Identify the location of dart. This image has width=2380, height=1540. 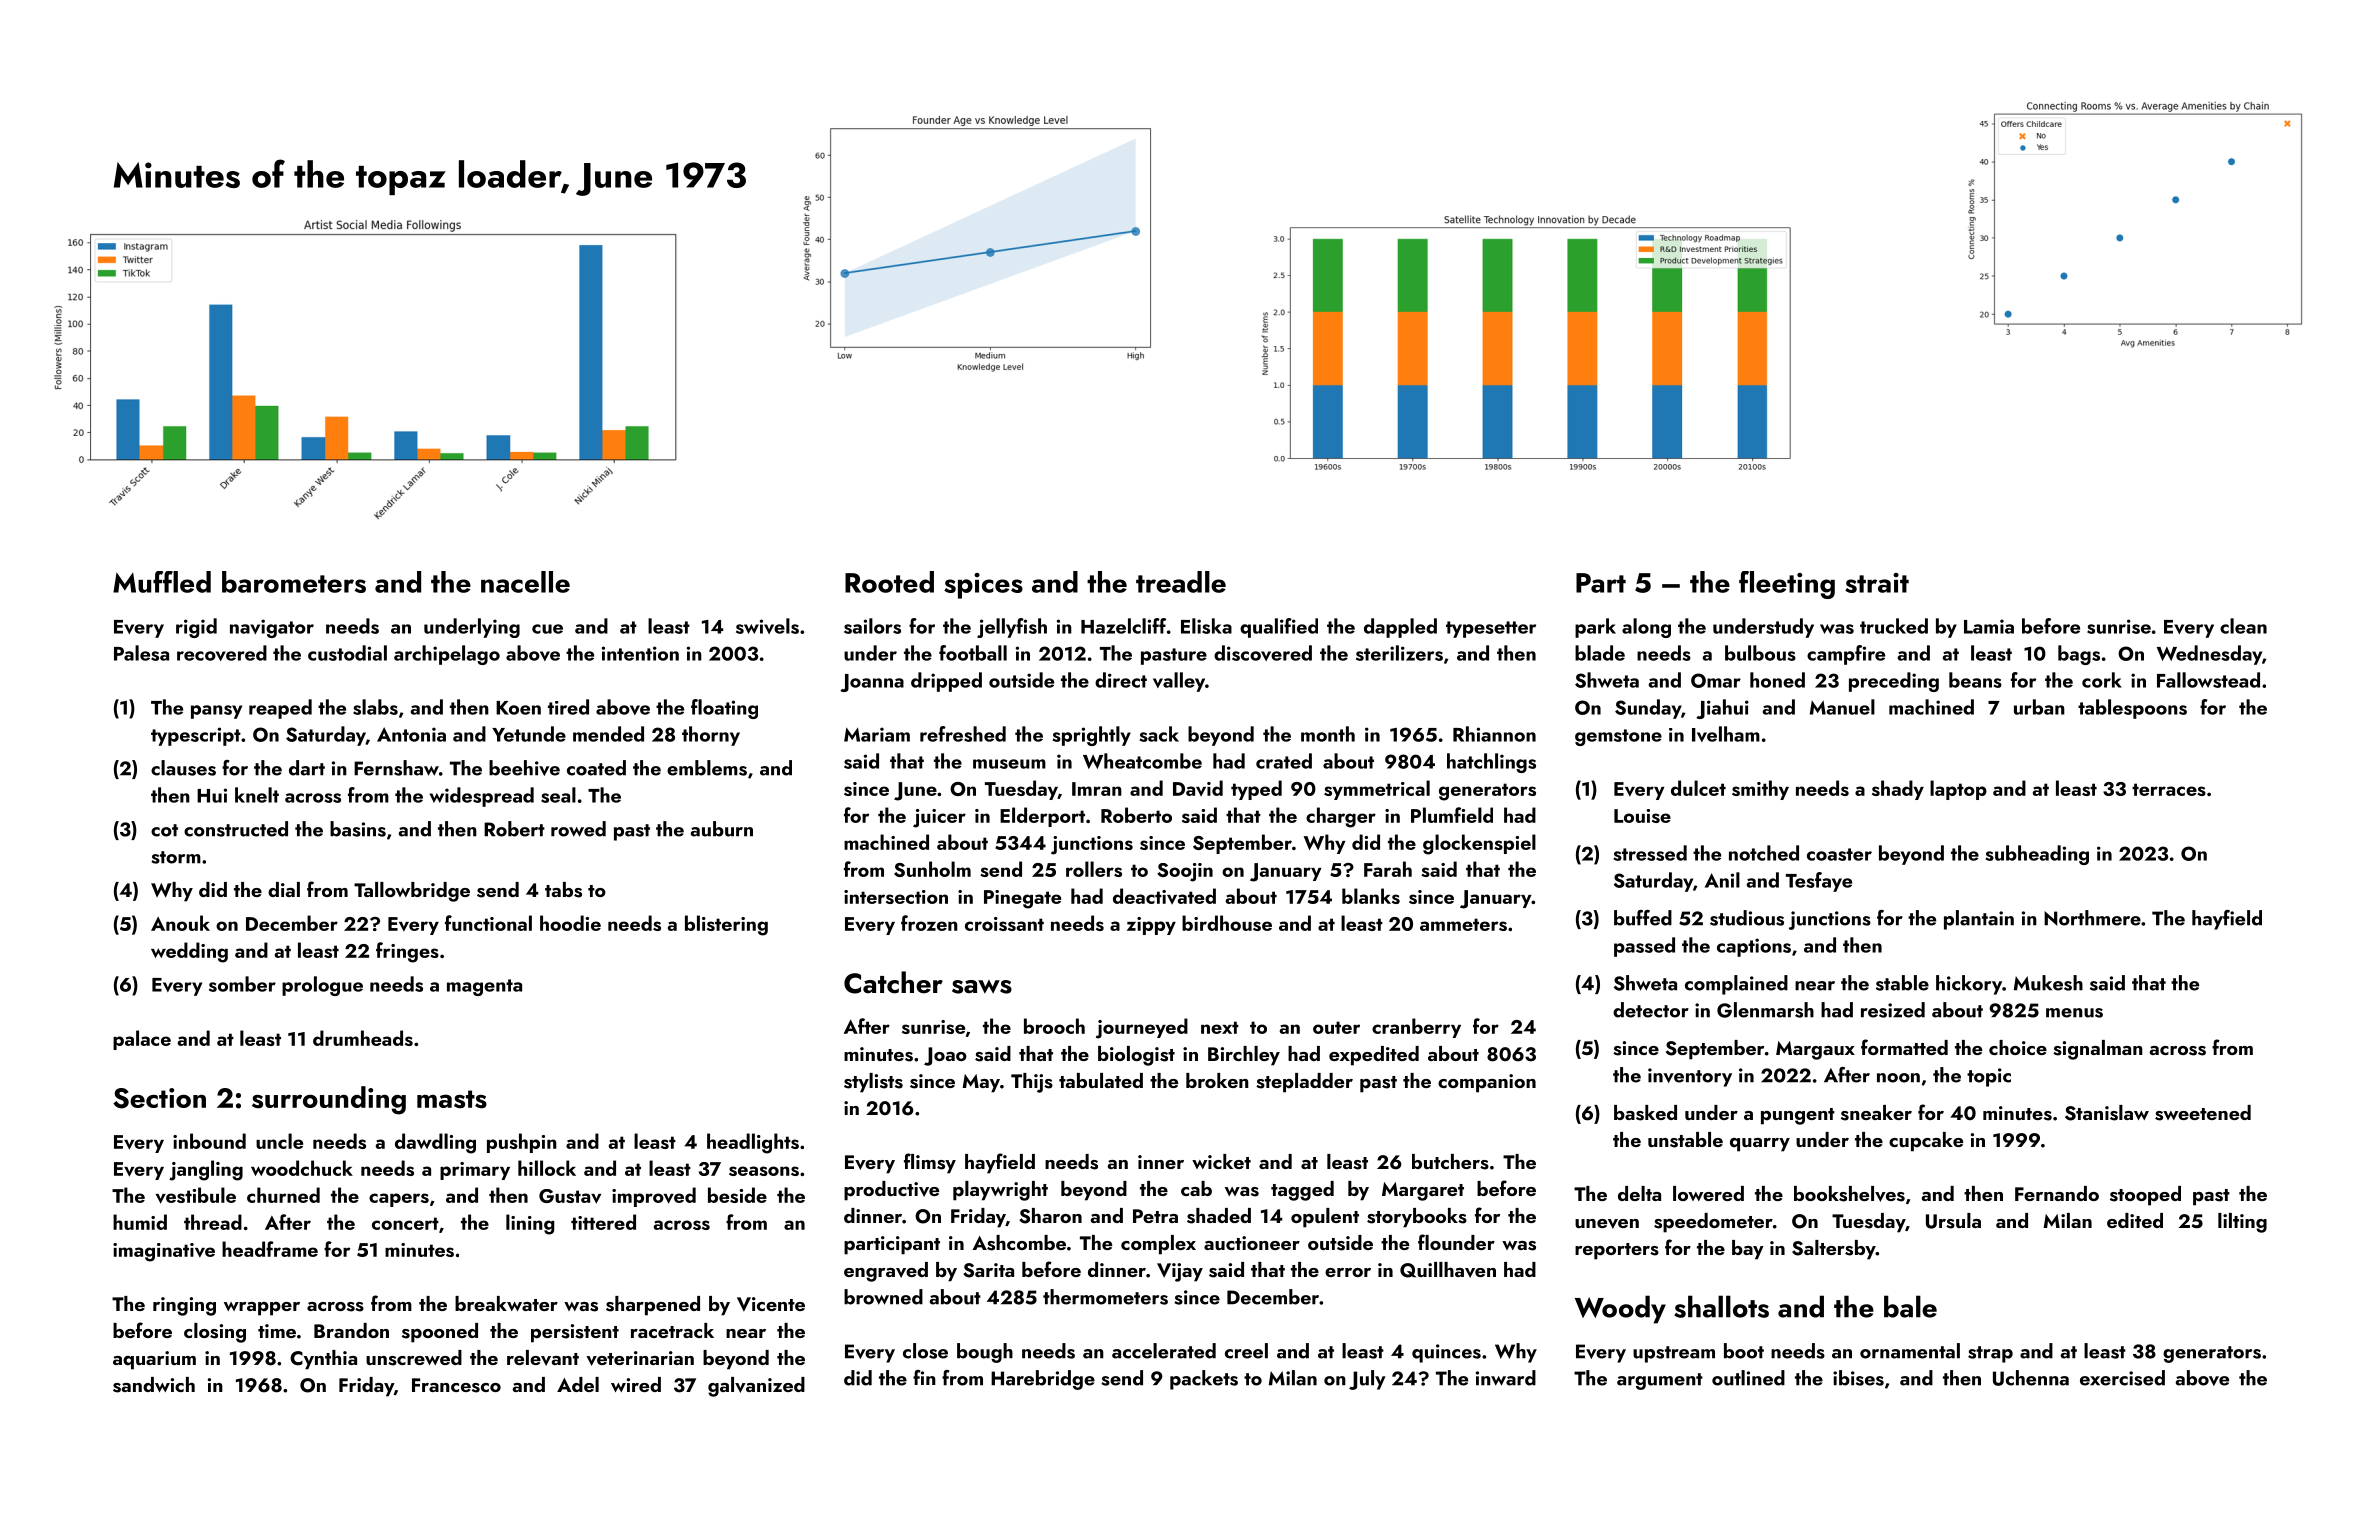
(307, 768).
